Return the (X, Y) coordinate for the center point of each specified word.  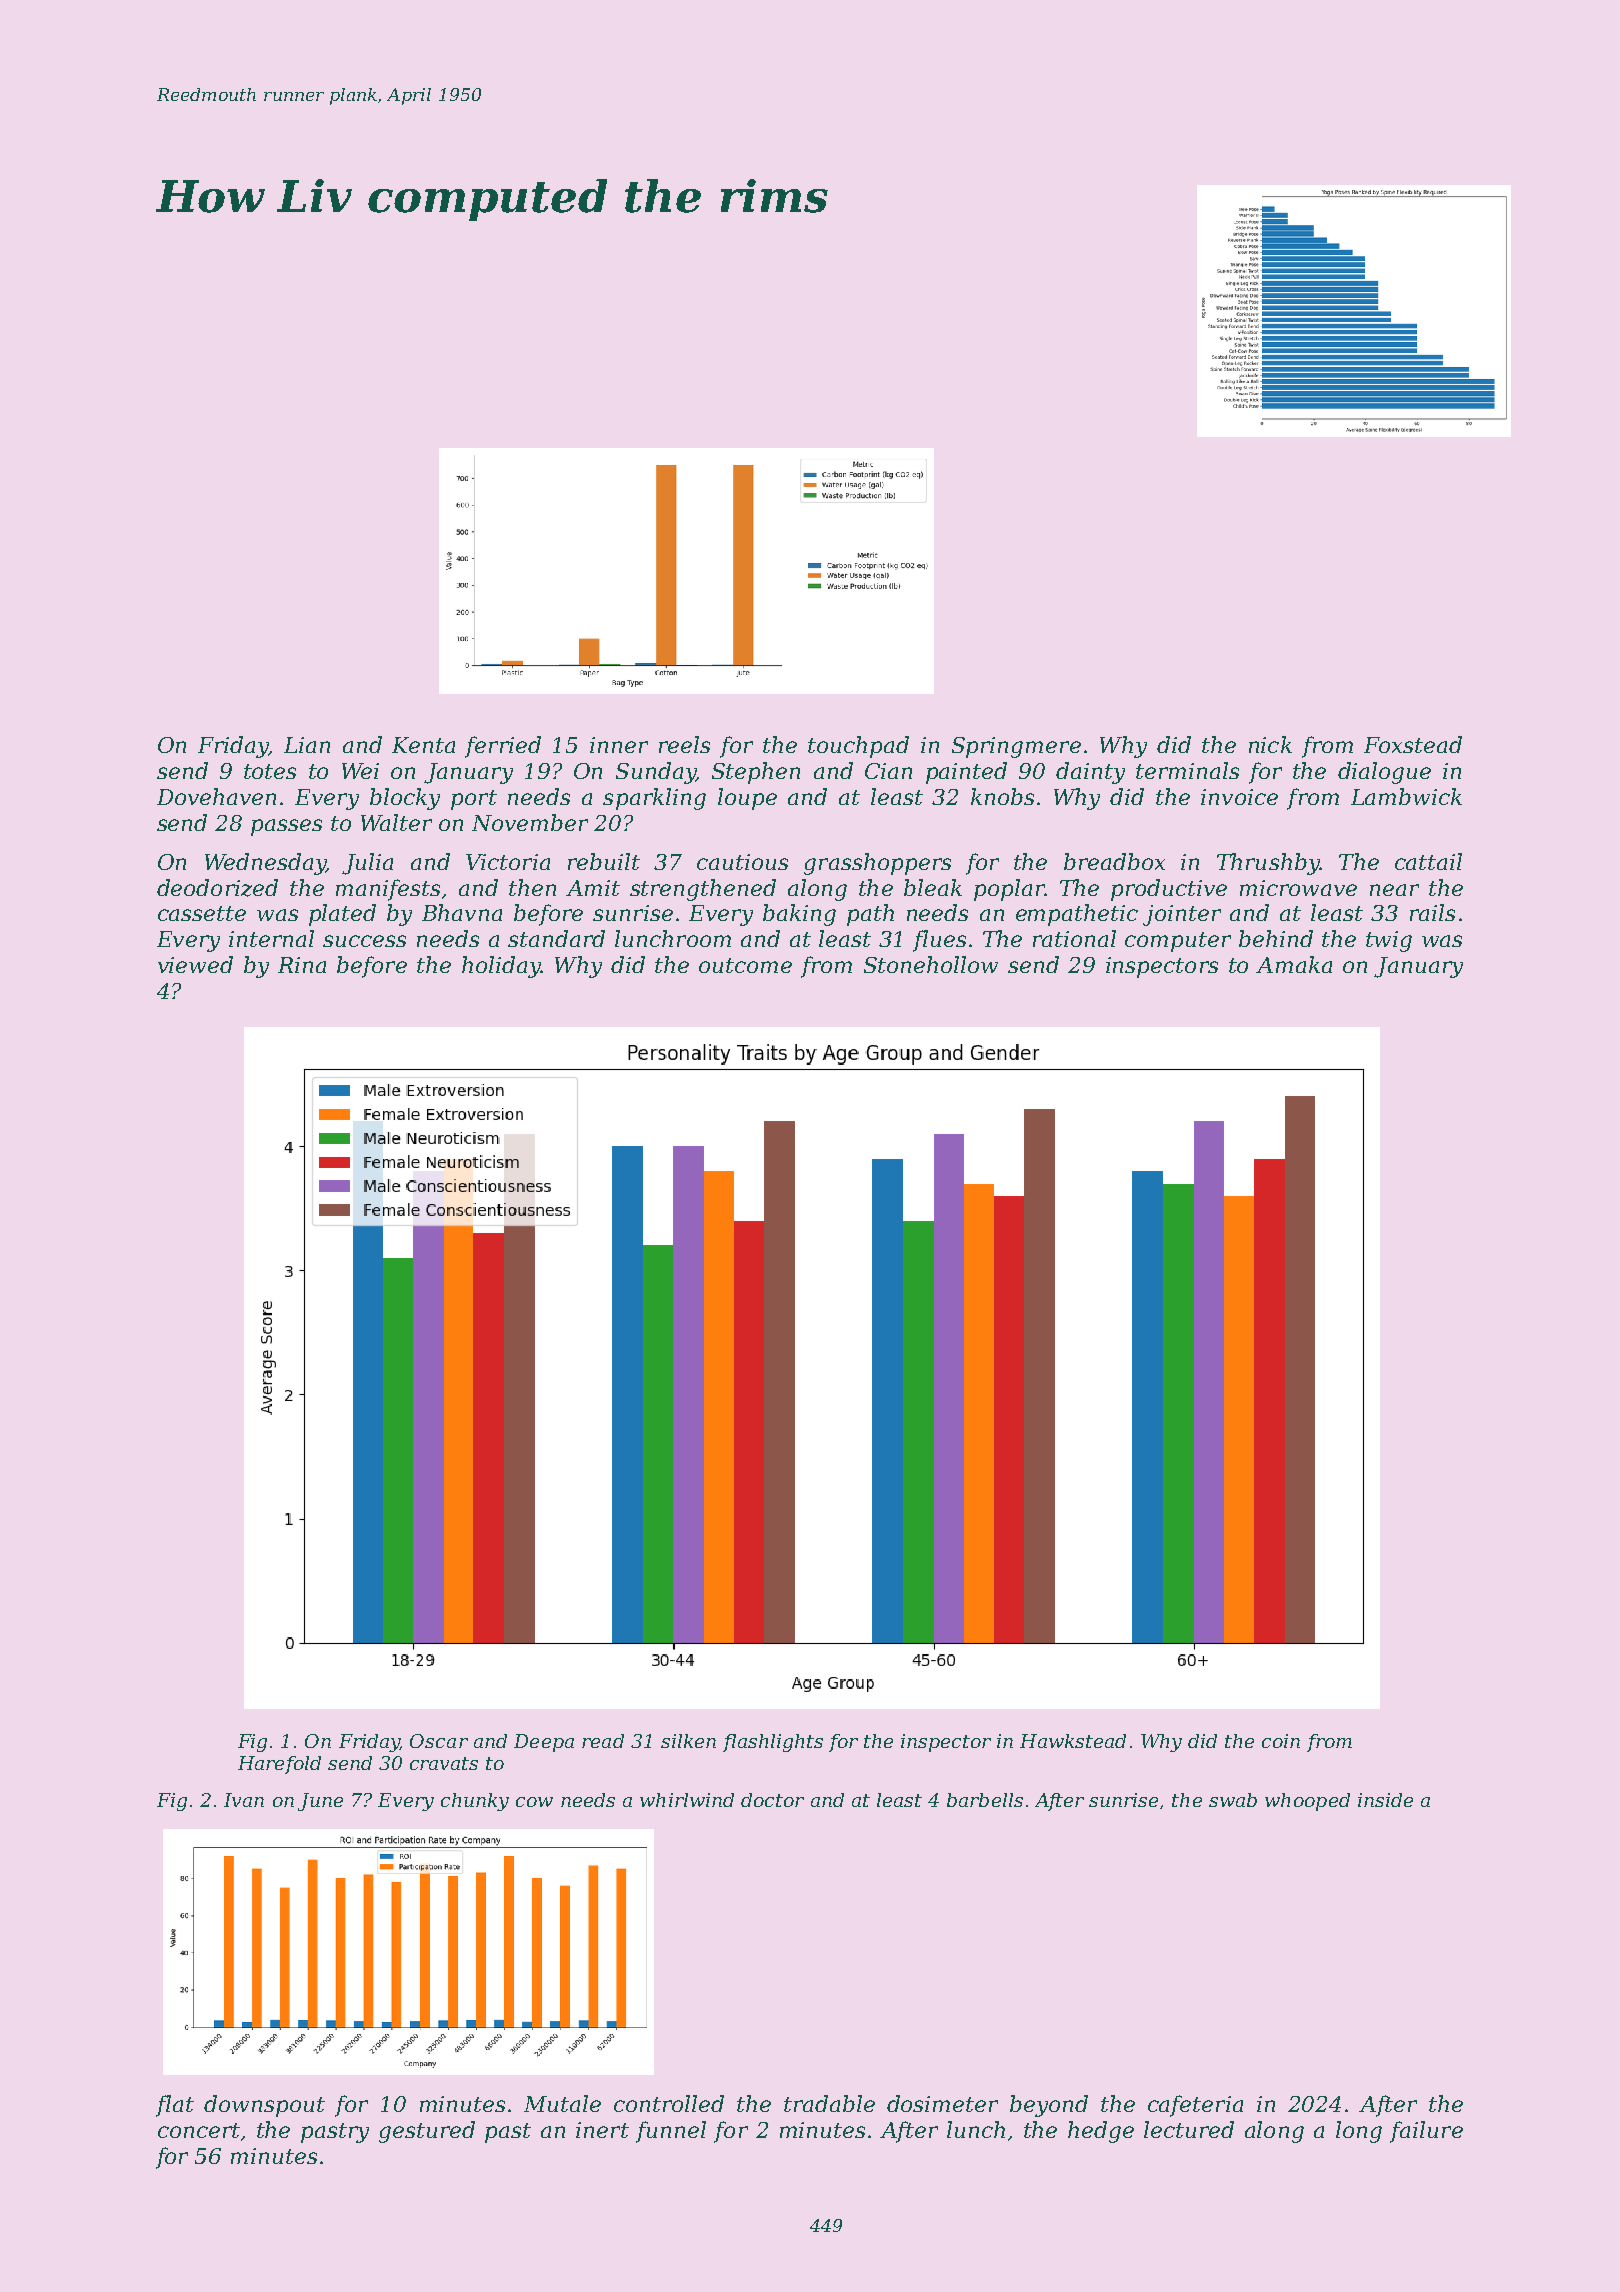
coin (1281, 1741)
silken (688, 1741)
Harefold (279, 1765)
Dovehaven (216, 796)
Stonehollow (931, 964)
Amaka (1294, 964)
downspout (264, 2106)
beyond (1049, 2106)
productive (1169, 890)
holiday (501, 967)
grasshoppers (877, 864)
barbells (985, 1800)
